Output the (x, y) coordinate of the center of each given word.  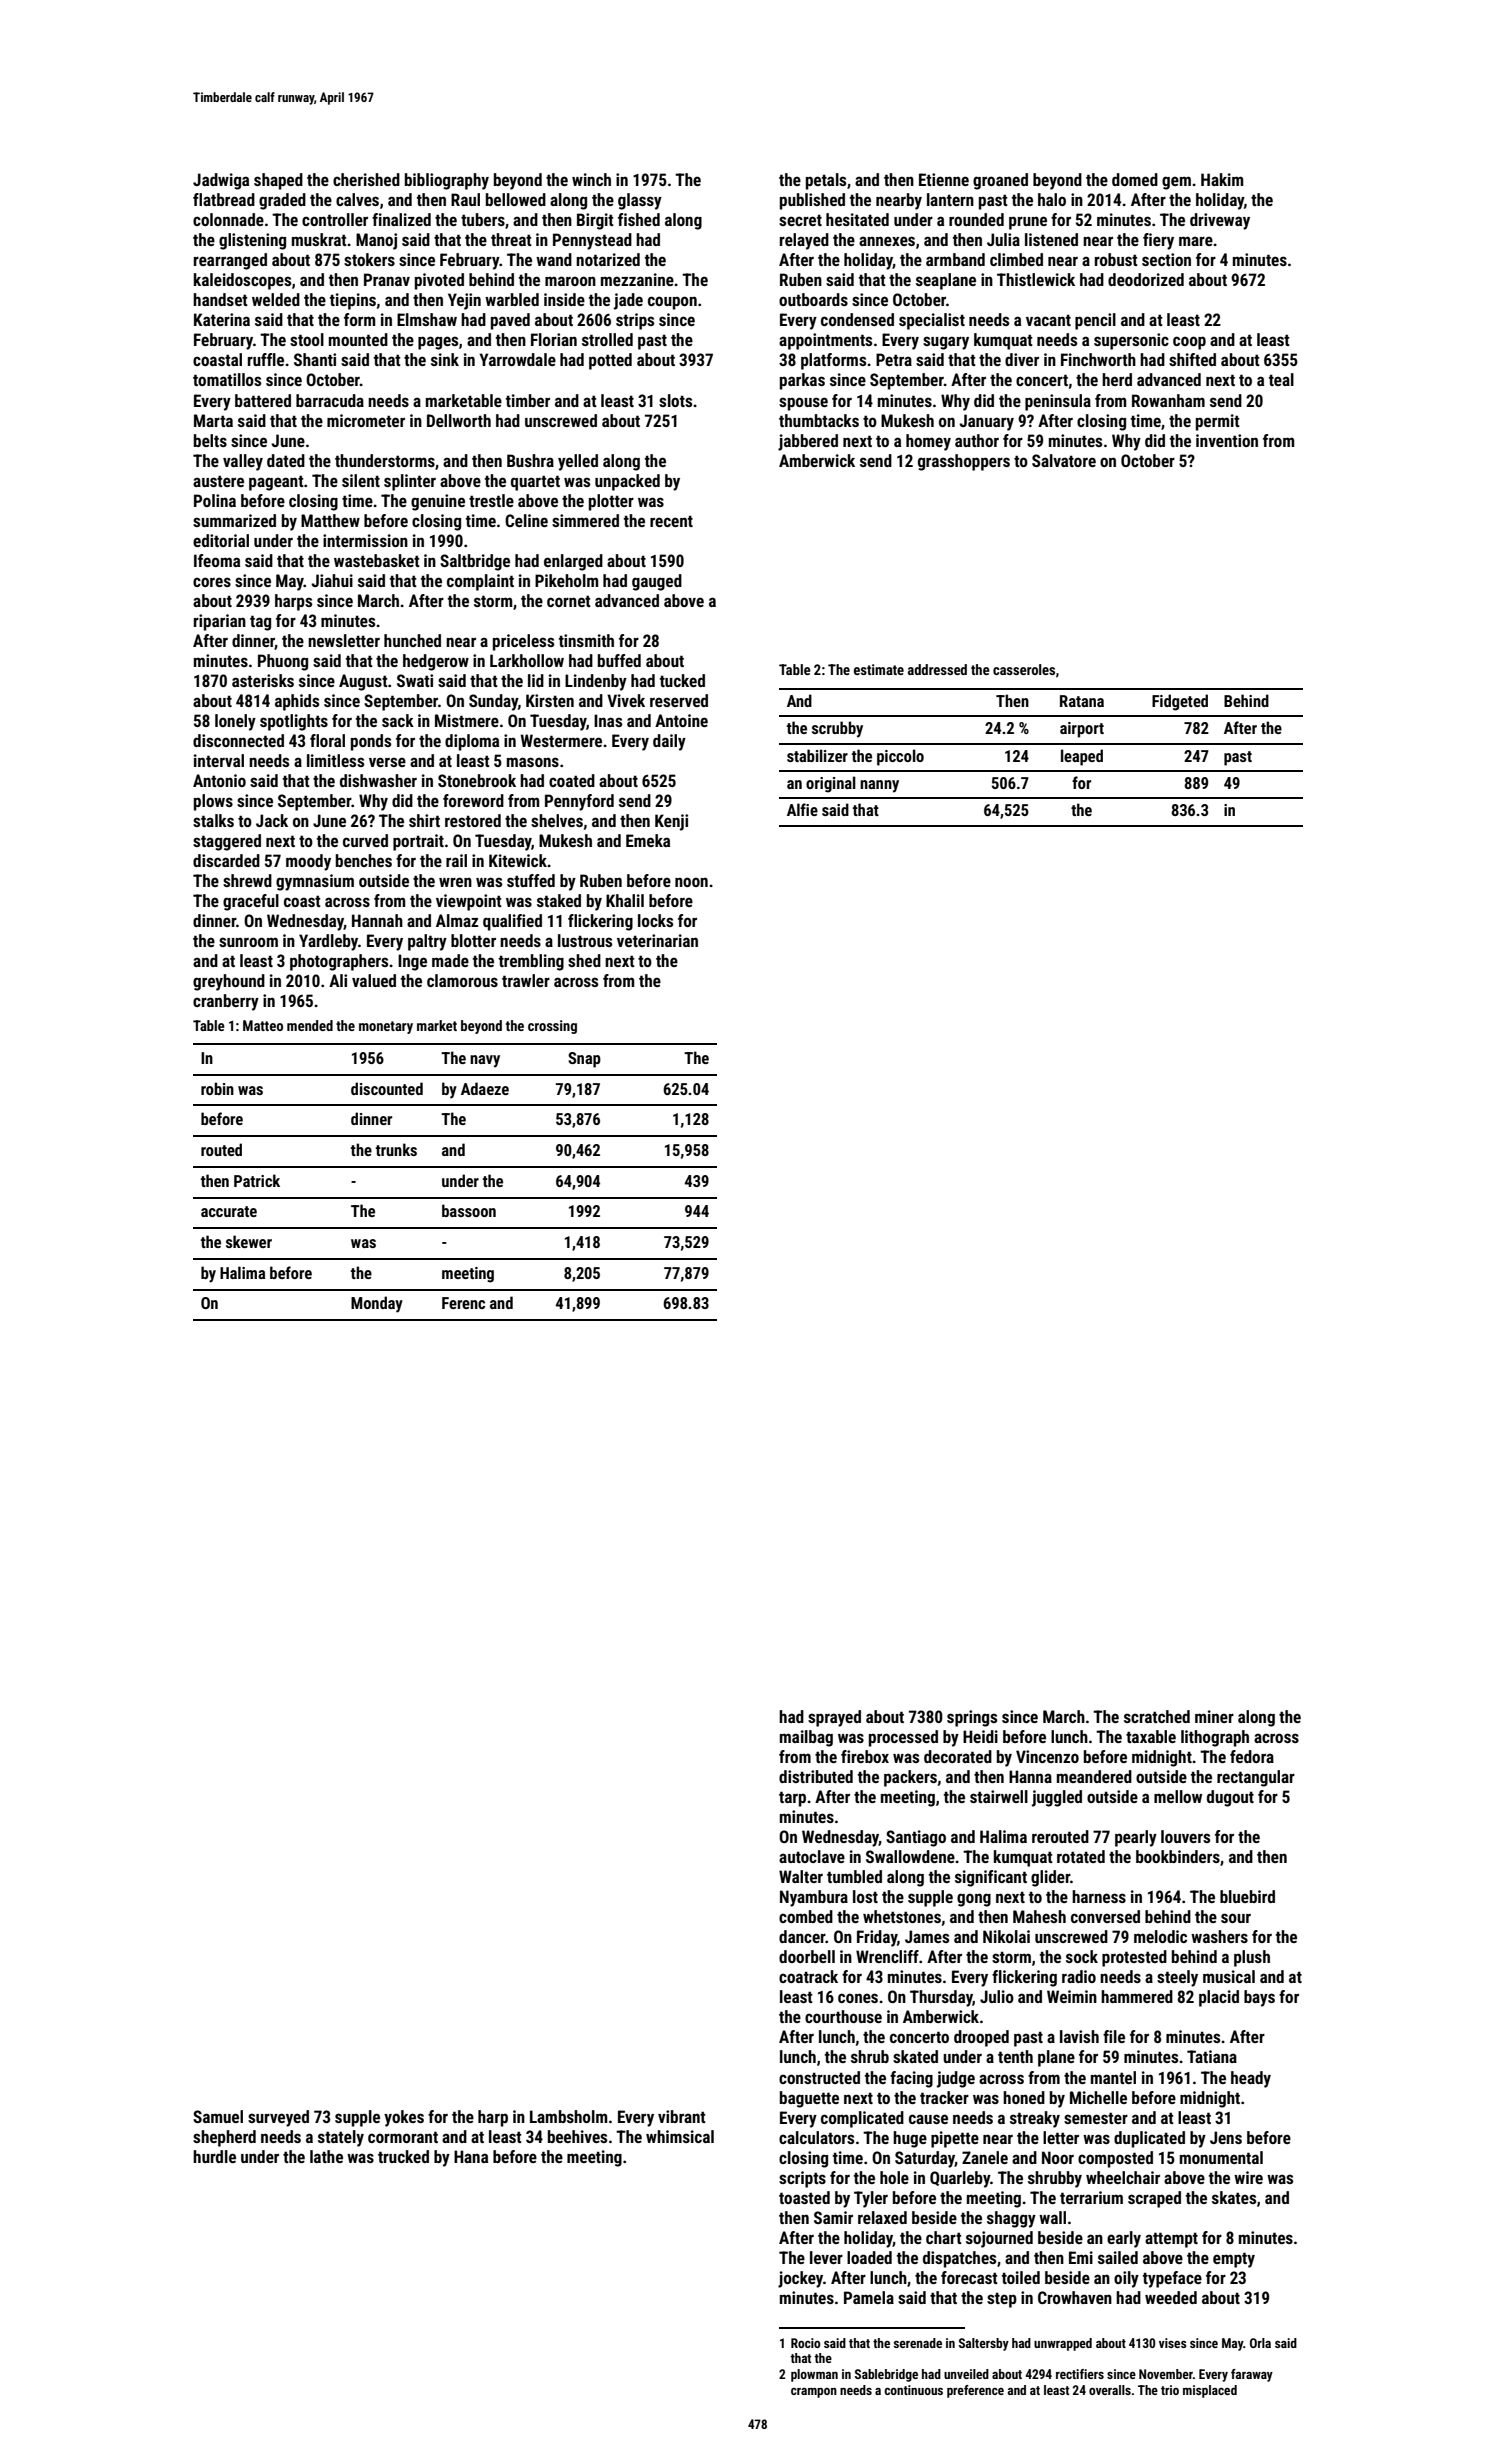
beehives (577, 2136)
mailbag (806, 1738)
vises (1173, 2343)
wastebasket (377, 560)
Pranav (387, 279)
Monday (377, 1304)
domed (1135, 179)
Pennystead (592, 241)
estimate (879, 669)
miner (1214, 1716)
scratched (1157, 1716)
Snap (584, 1060)
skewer (249, 1241)
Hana (471, 2156)
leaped (1082, 757)
